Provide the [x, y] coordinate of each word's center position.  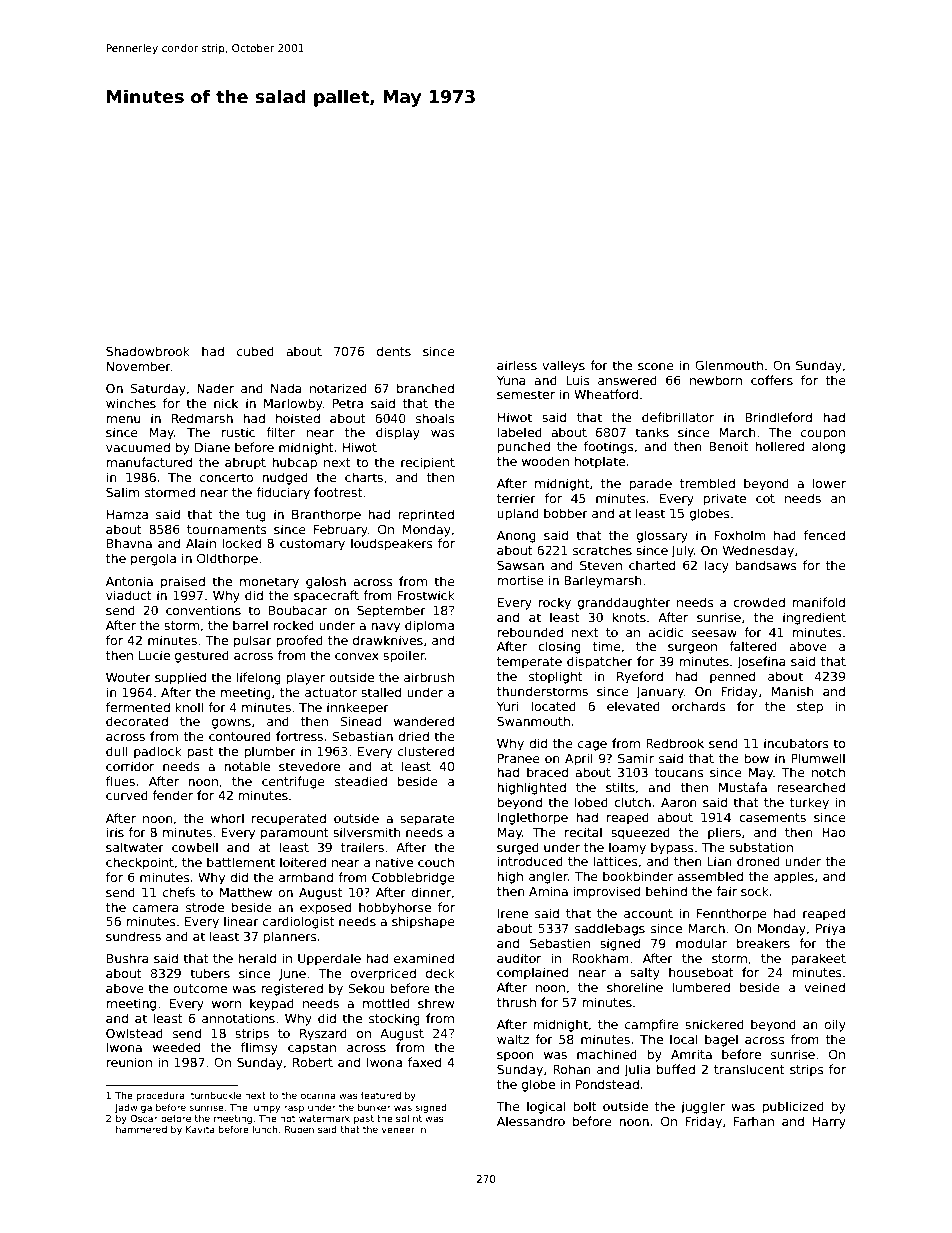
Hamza [127, 514]
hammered [141, 1129]
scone [656, 366]
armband [306, 877]
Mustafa [743, 787]
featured [381, 1095]
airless [517, 365]
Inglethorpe [533, 818]
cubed [255, 351]
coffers [772, 380]
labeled [519, 432]
